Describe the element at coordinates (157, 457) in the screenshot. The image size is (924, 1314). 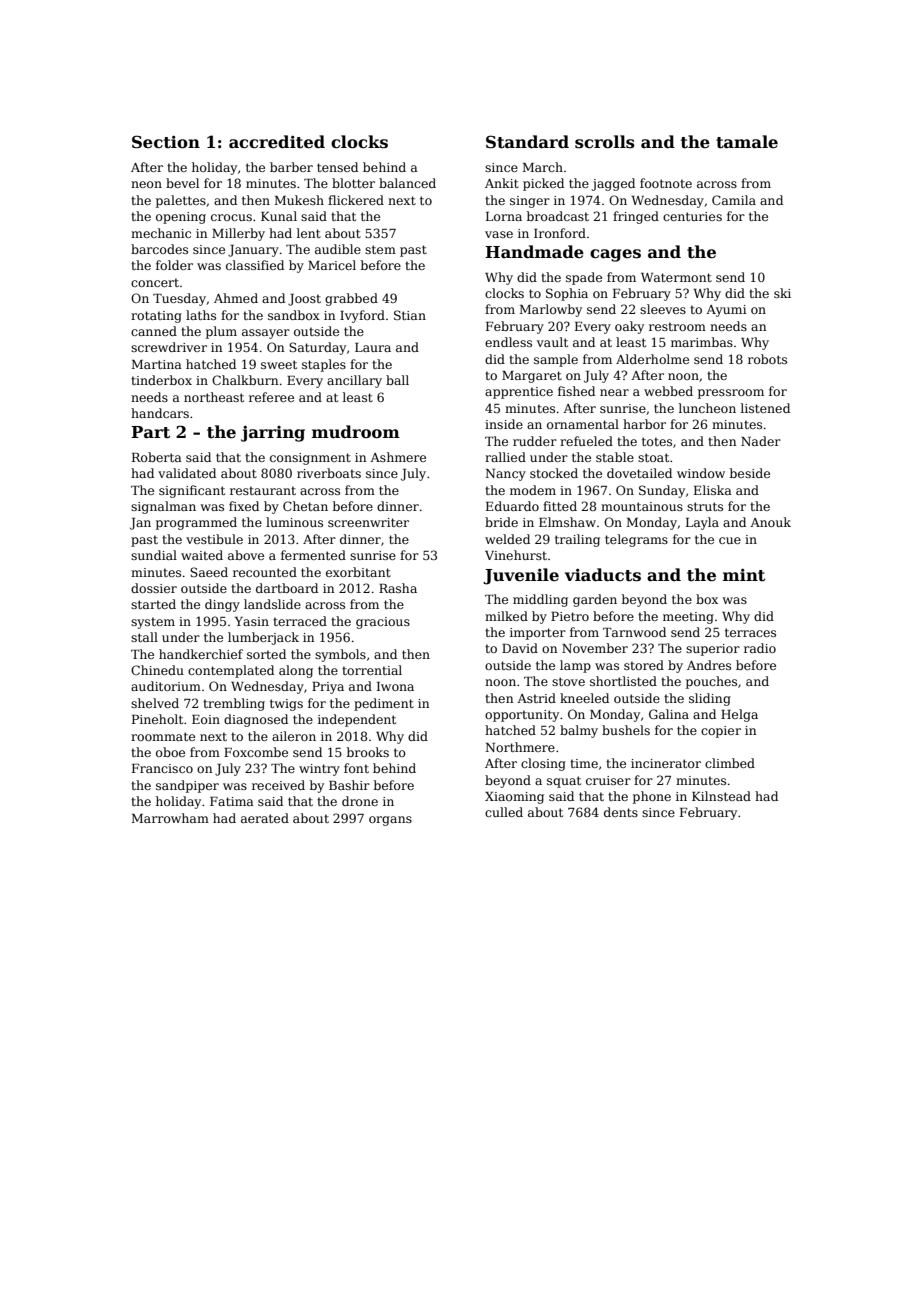
I see `Roberta` at that location.
